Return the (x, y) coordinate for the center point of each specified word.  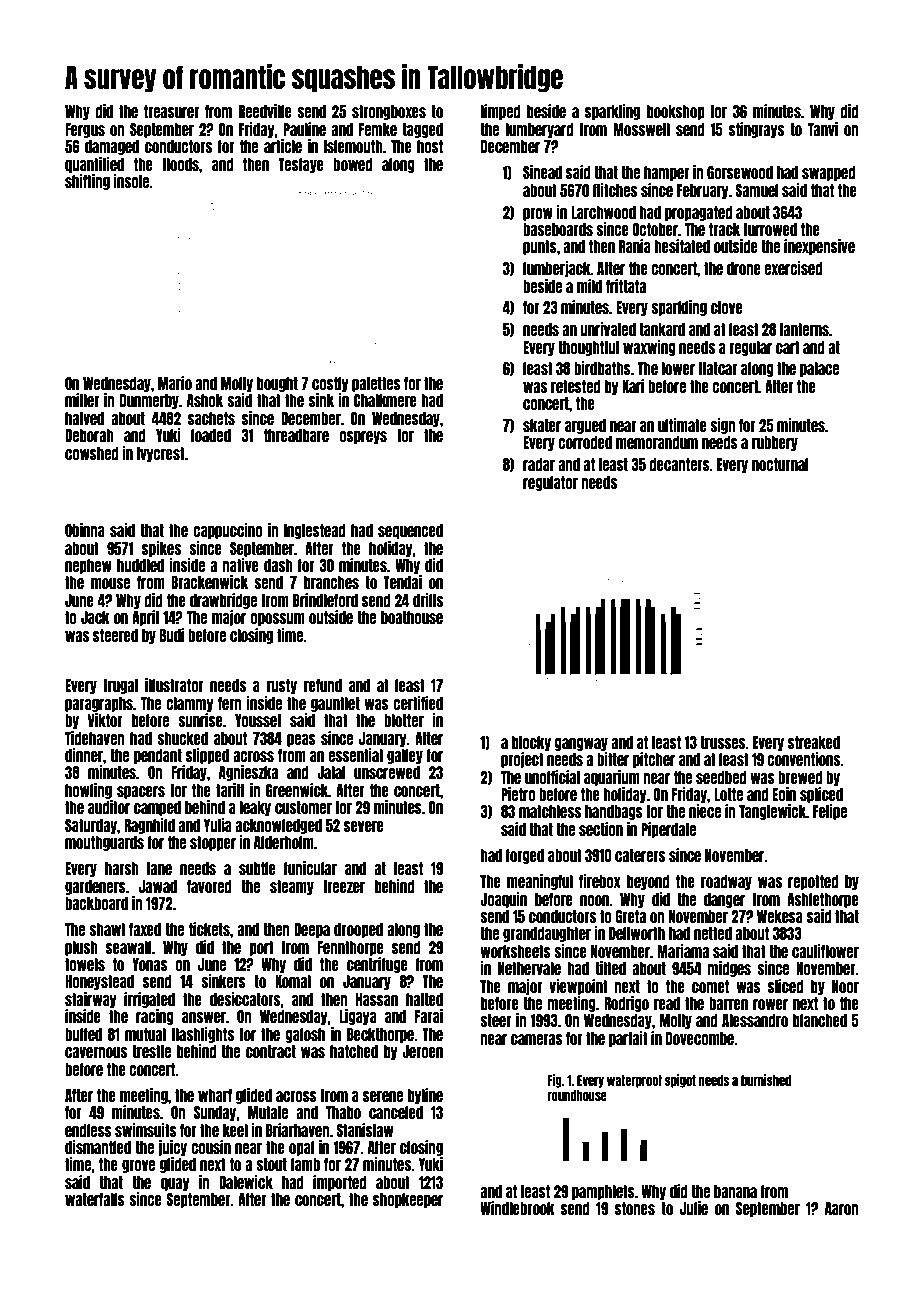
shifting (87, 182)
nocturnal (780, 464)
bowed (353, 164)
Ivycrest (161, 454)
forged (525, 856)
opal (301, 1148)
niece (705, 811)
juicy (172, 1148)
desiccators (245, 999)
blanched (820, 1020)
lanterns (804, 329)
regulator (550, 483)
